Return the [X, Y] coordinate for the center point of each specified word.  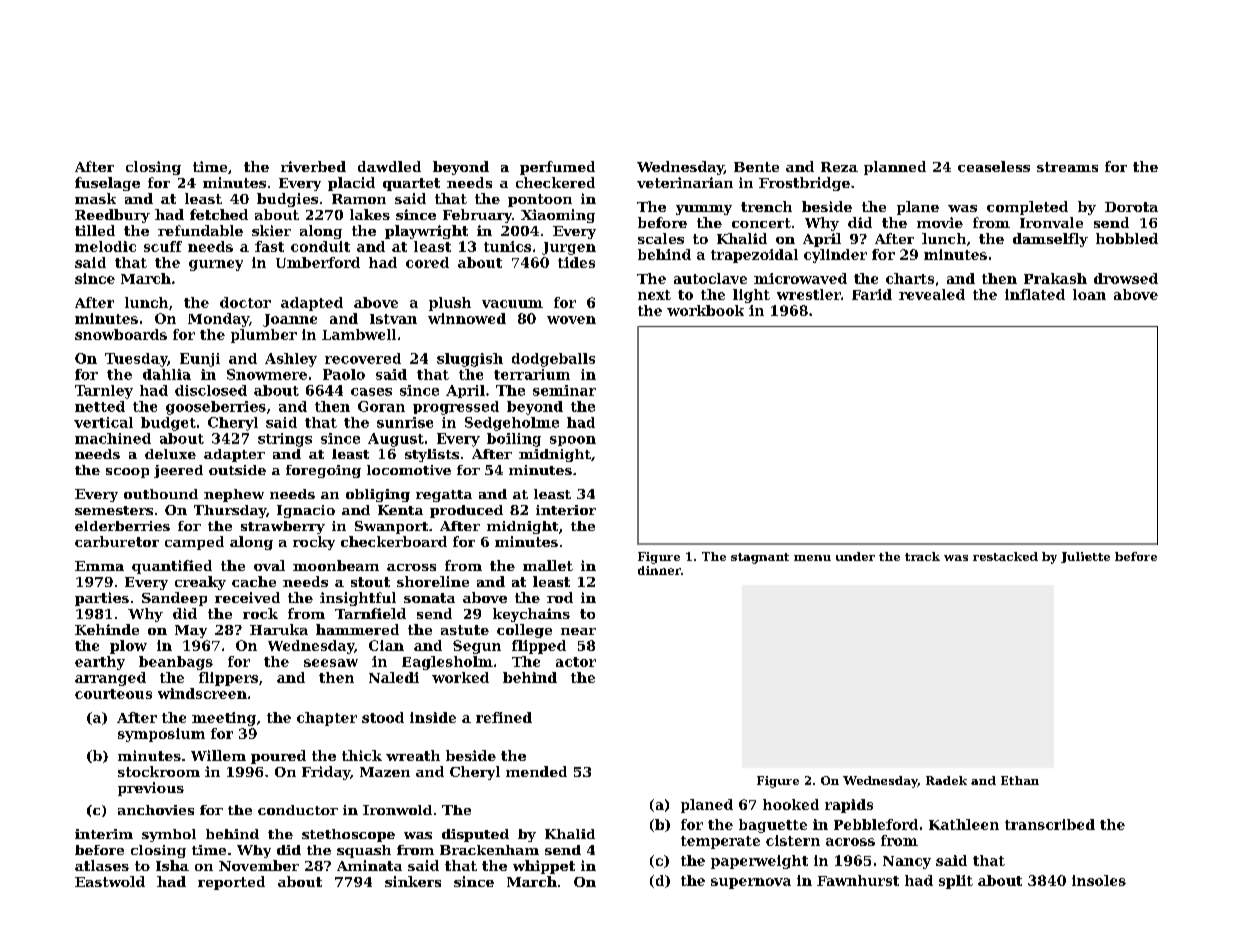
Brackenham [489, 850]
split [956, 882]
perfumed [557, 168]
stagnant [760, 558]
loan [1089, 294]
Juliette [1085, 557]
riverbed [313, 166]
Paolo [344, 374]
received [247, 597]
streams [1067, 167]
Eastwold [110, 881]
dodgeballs [553, 360]
